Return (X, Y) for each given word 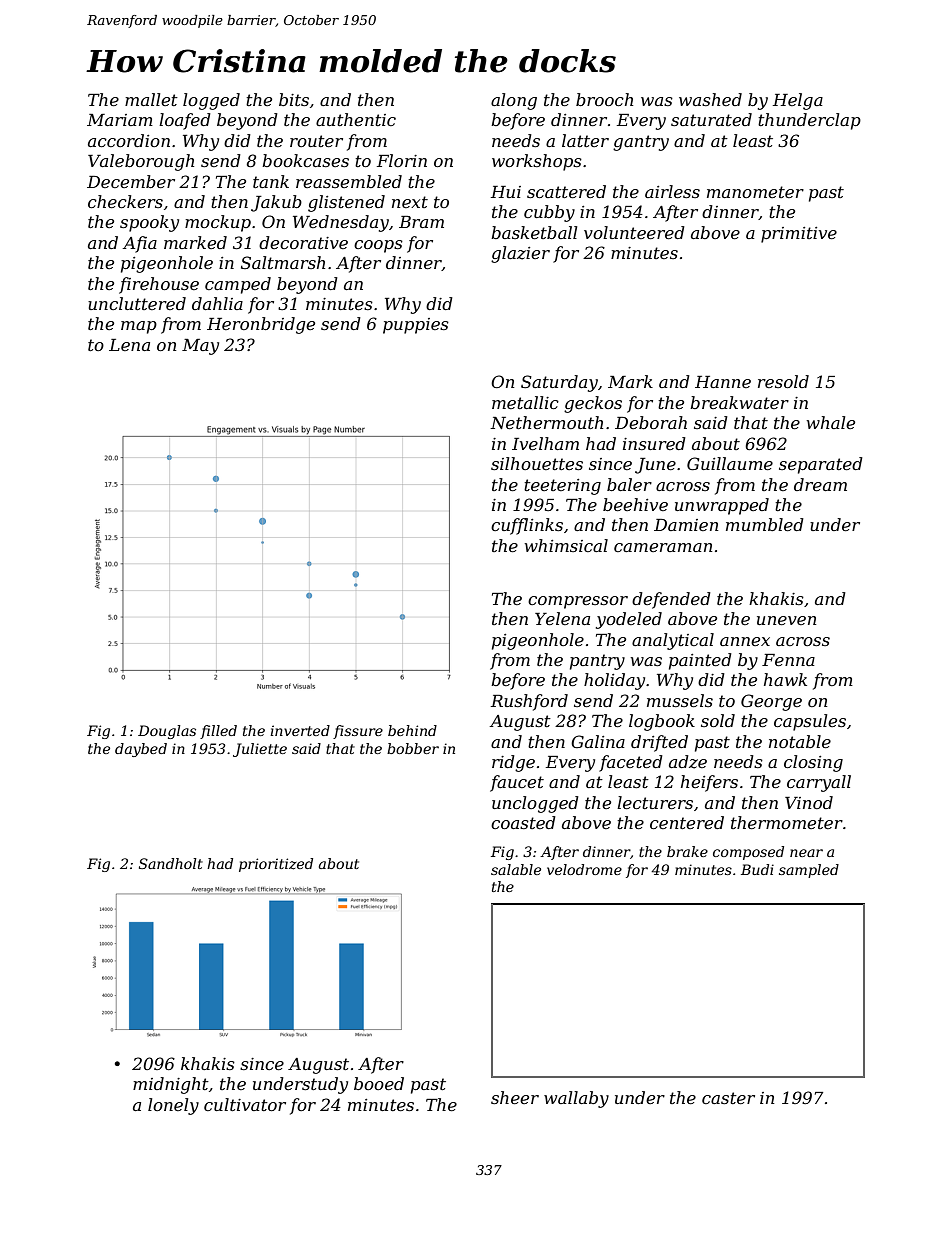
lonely (173, 1106)
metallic (525, 402)
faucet (517, 783)
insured (654, 443)
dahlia (217, 303)
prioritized (276, 865)
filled (218, 732)
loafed (185, 121)
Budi (757, 869)
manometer (755, 192)
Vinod (809, 802)
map (139, 327)
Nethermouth (546, 422)
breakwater (739, 402)
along (514, 101)
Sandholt (171, 863)
